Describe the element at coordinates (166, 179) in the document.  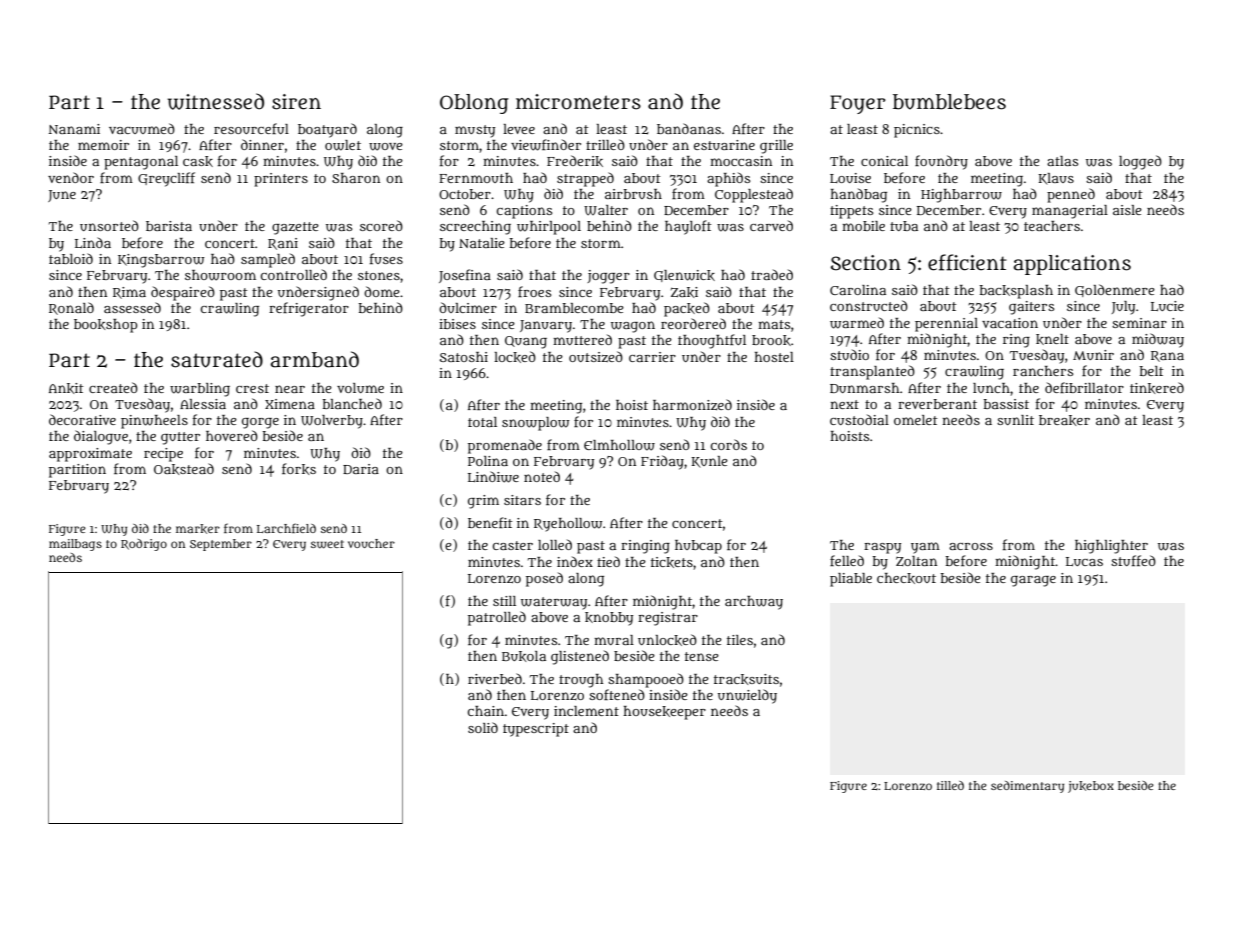
I see `Greycliff` at that location.
